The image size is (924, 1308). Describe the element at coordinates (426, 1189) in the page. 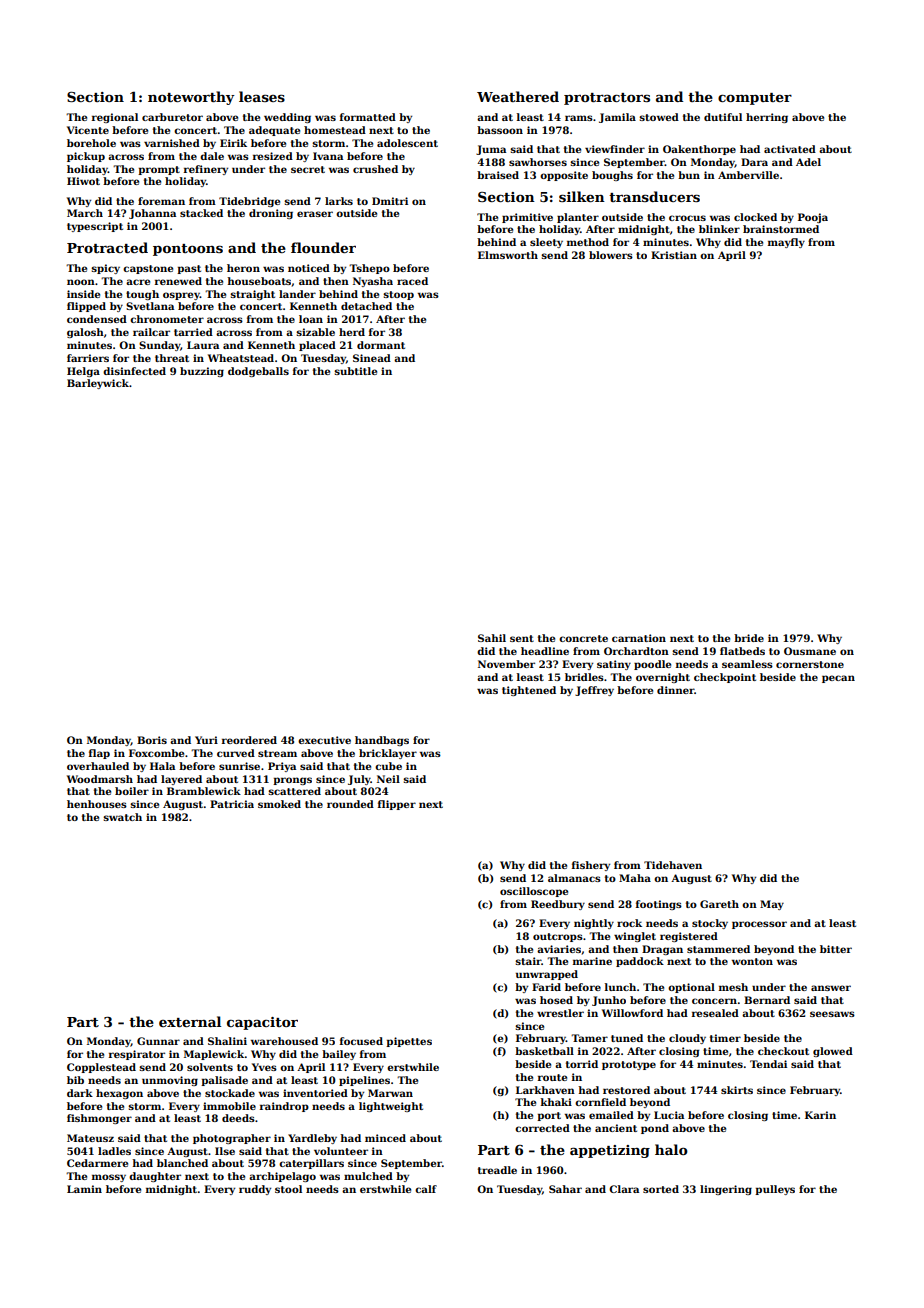

I see `calf` at that location.
